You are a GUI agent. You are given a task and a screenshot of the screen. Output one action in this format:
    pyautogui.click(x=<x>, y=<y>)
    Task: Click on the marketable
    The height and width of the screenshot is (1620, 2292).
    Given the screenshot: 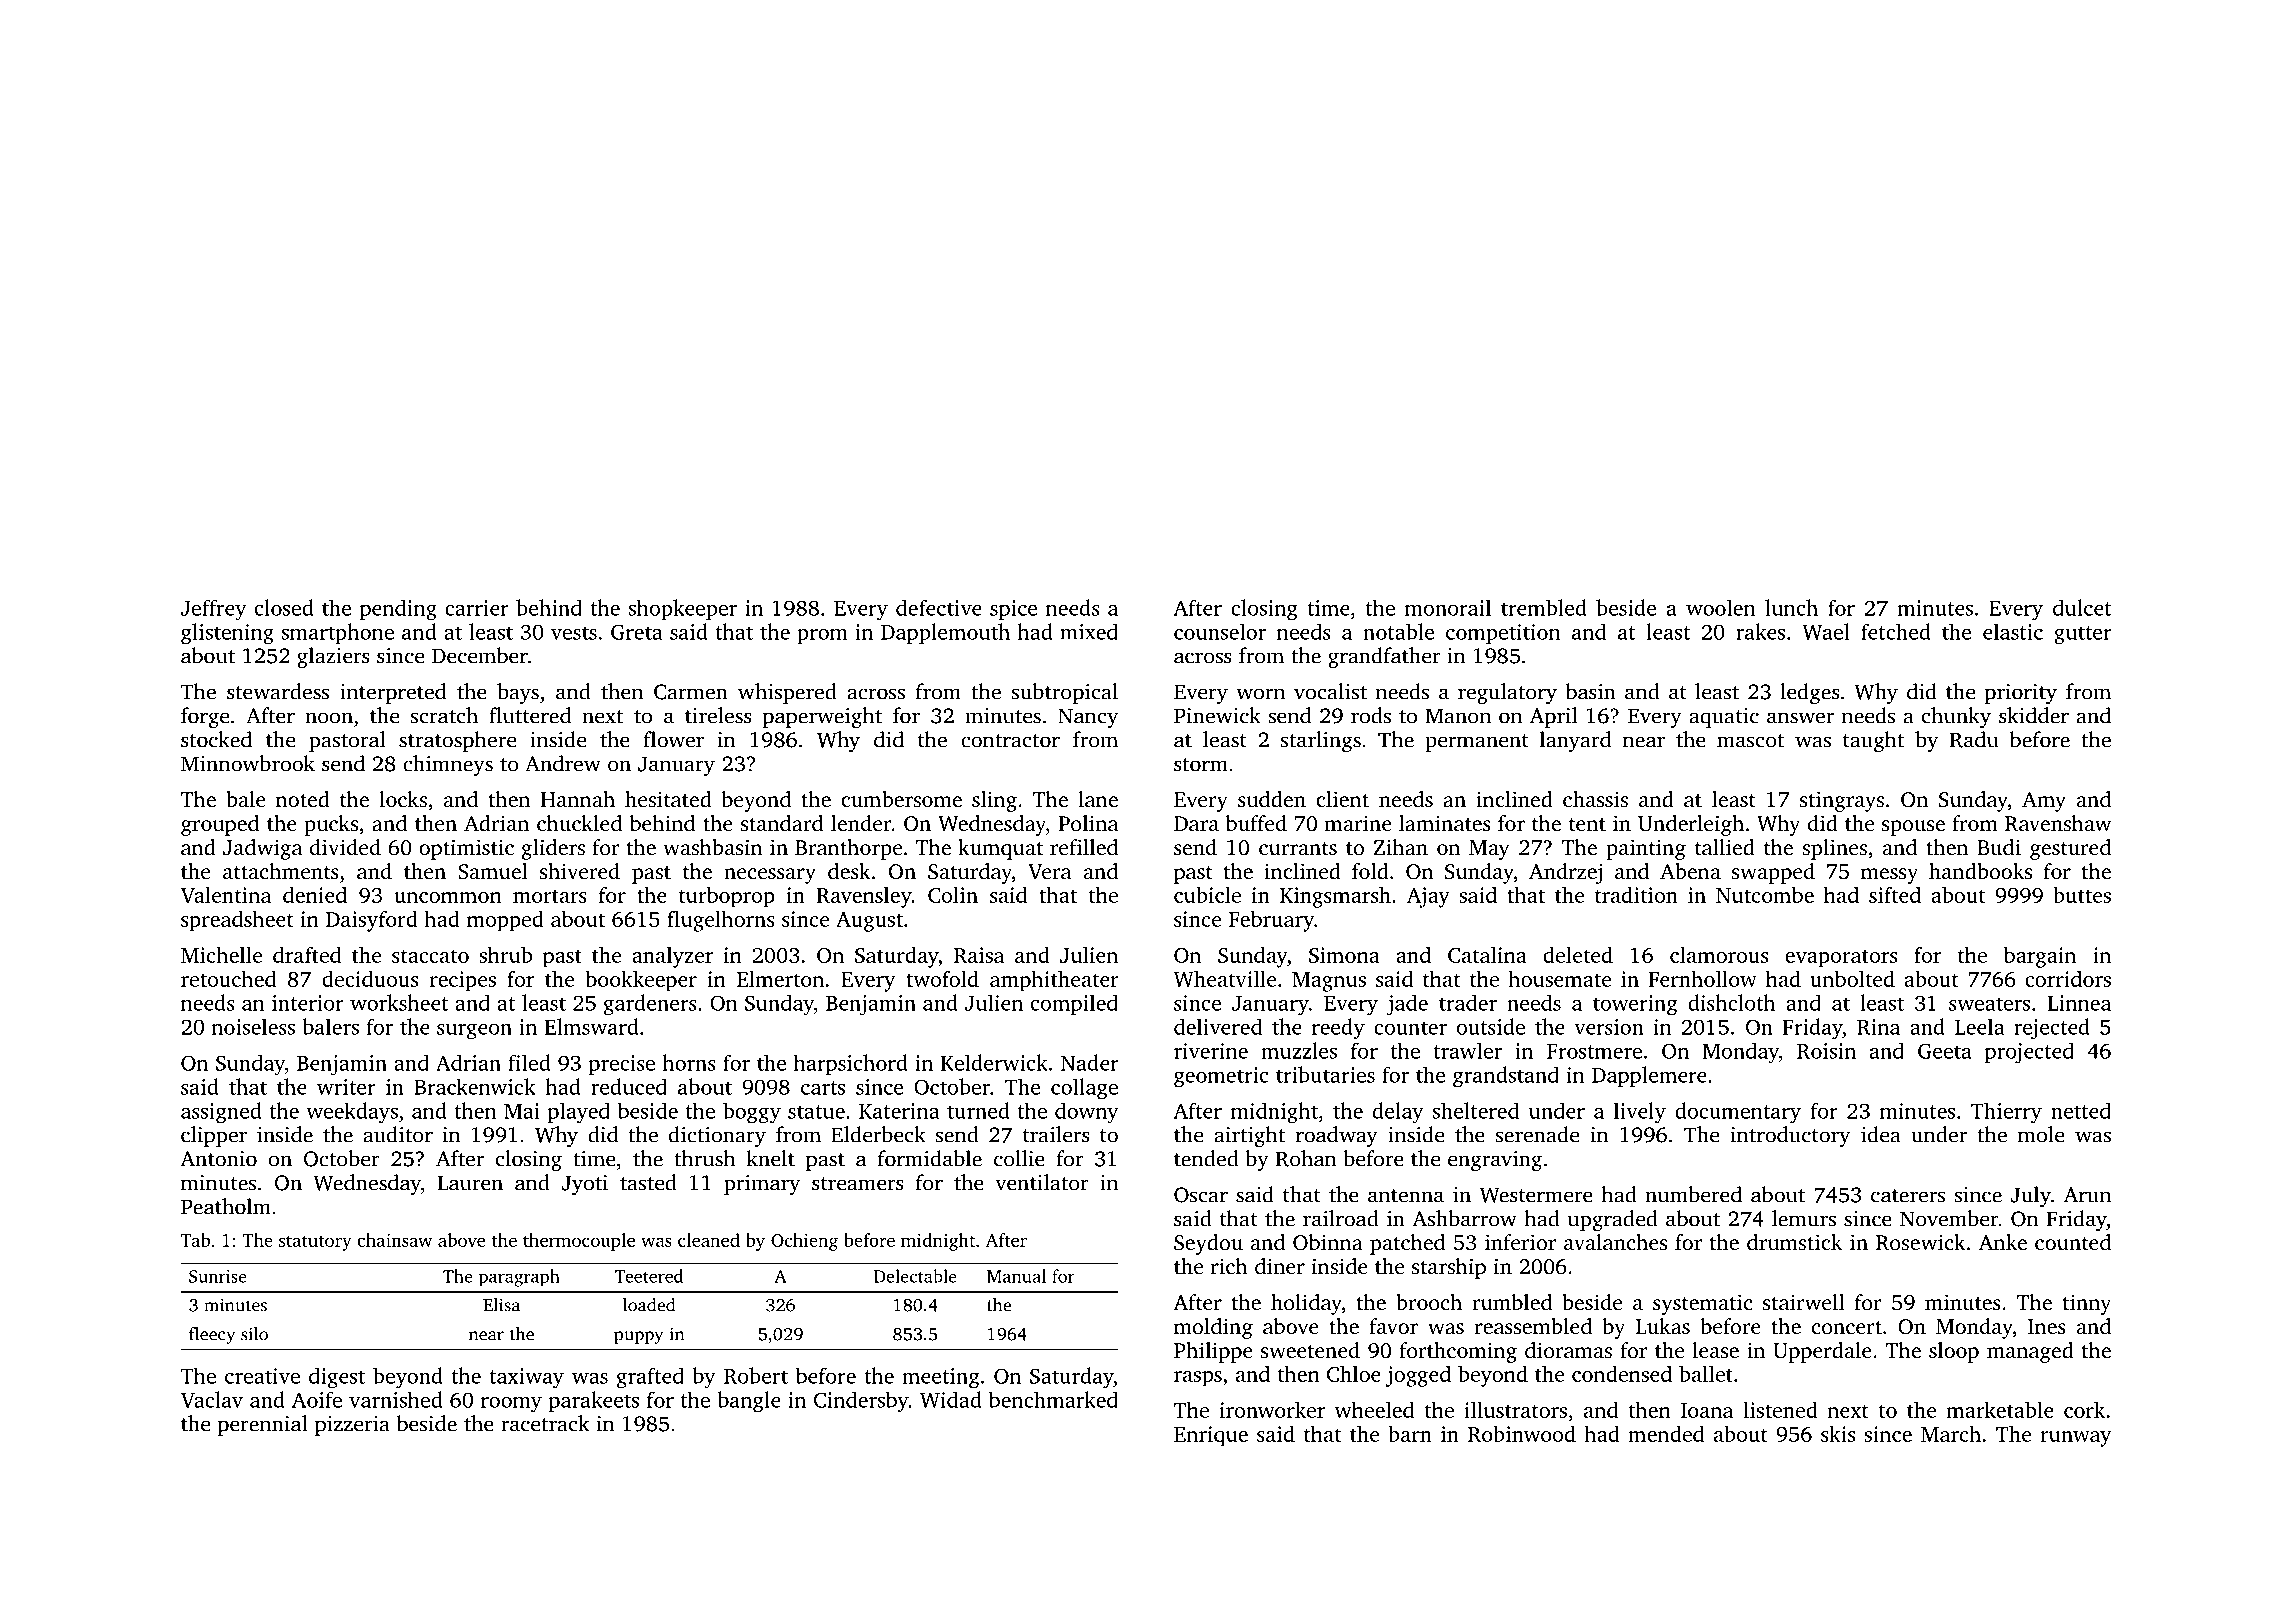 What is the action you would take?
    pyautogui.click(x=2000, y=1409)
